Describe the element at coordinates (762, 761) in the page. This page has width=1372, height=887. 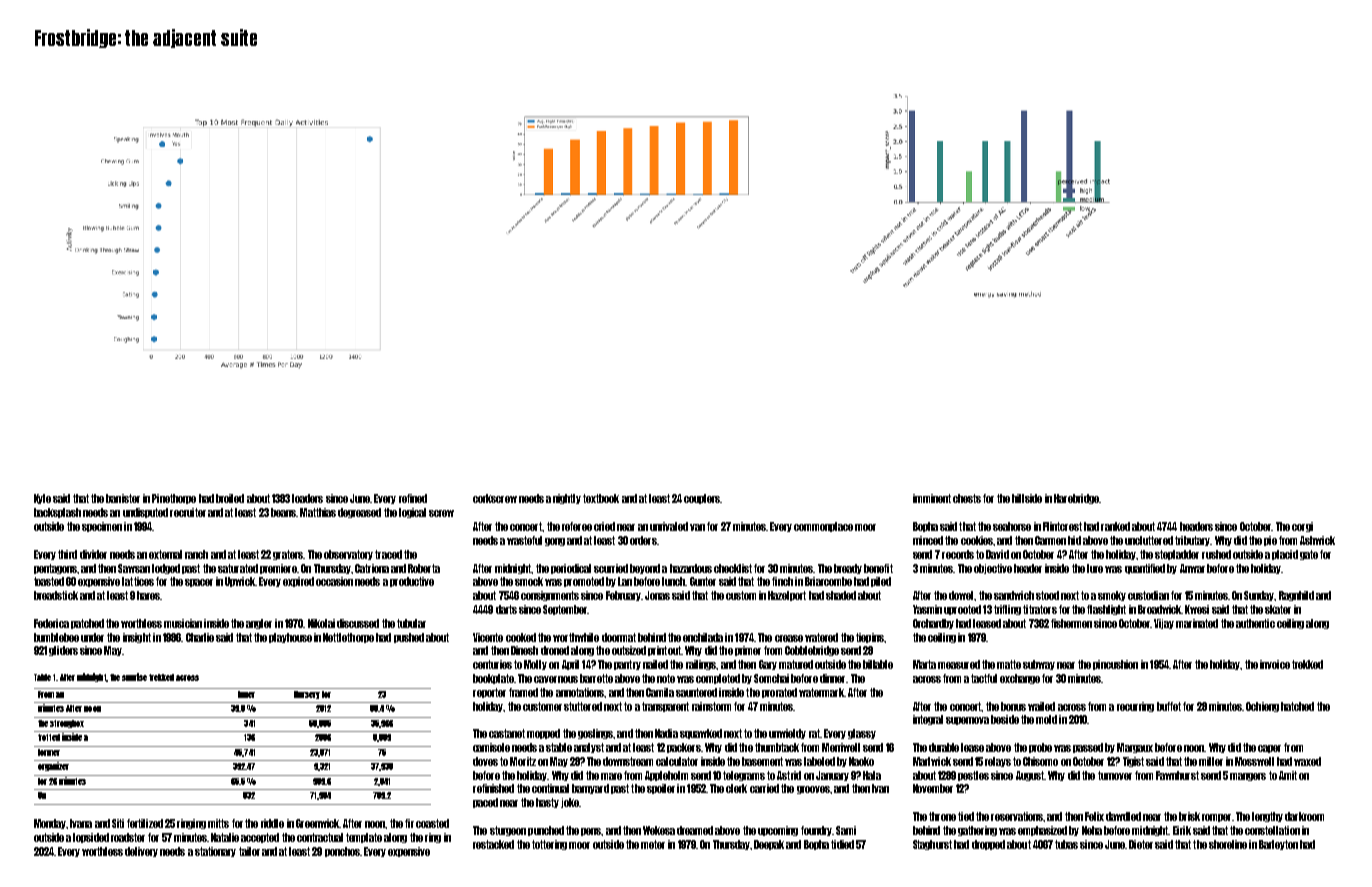
I see `basement` at that location.
